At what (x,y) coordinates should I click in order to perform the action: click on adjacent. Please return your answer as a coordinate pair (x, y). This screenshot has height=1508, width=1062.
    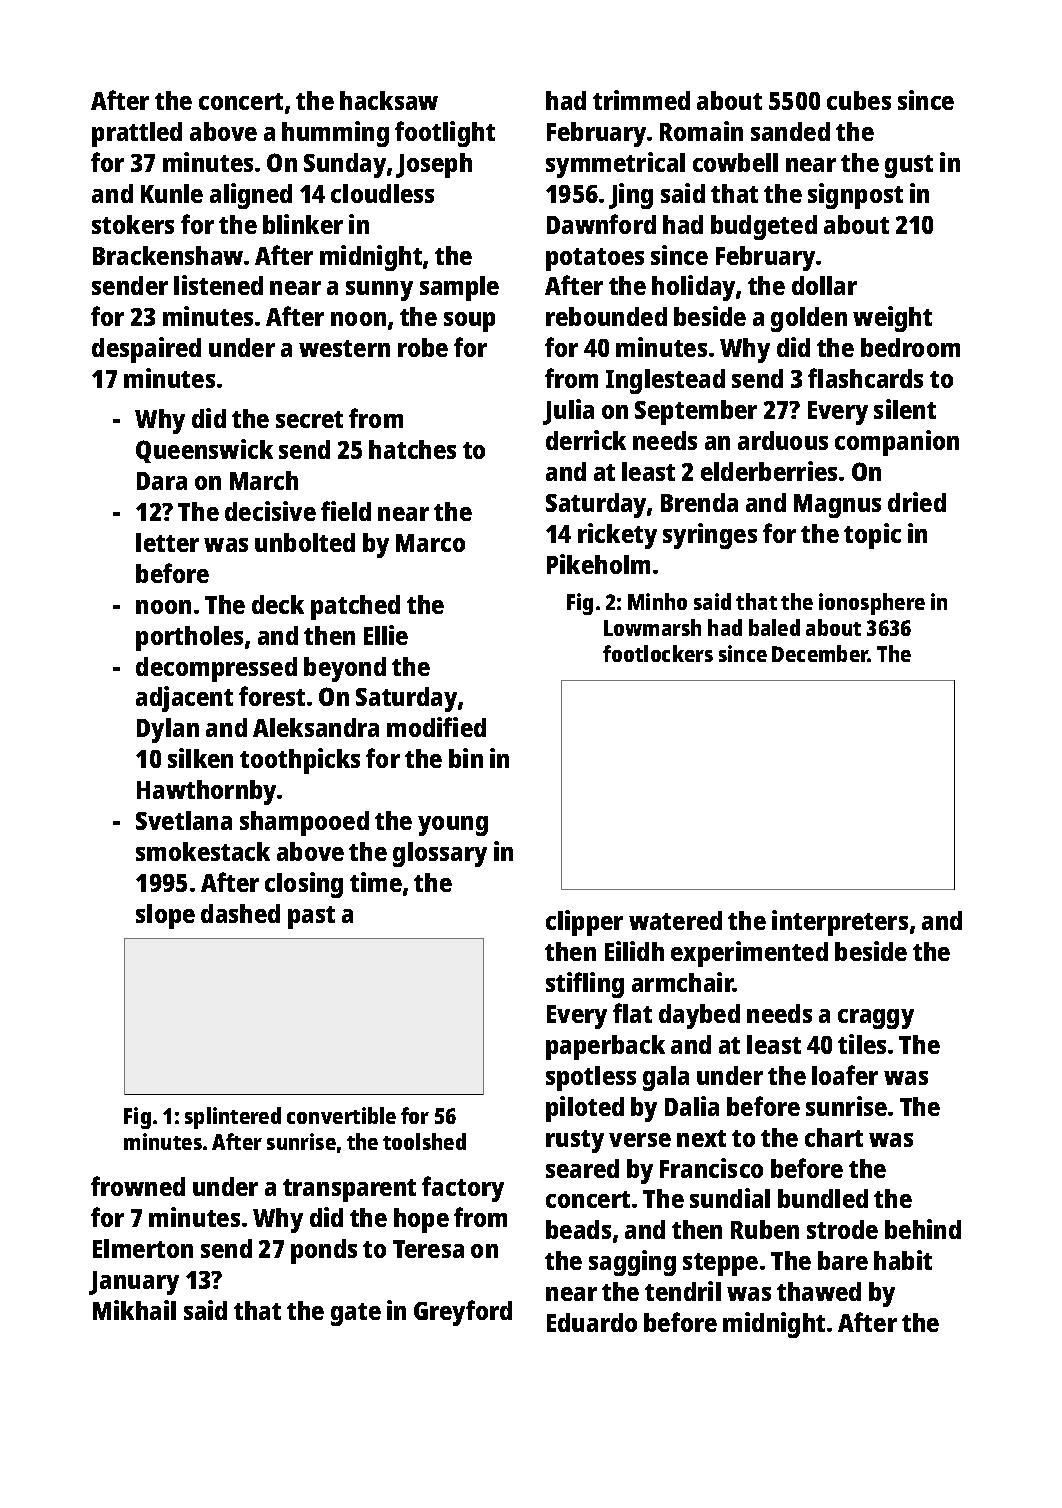
    Looking at the image, I should click on (184, 699).
